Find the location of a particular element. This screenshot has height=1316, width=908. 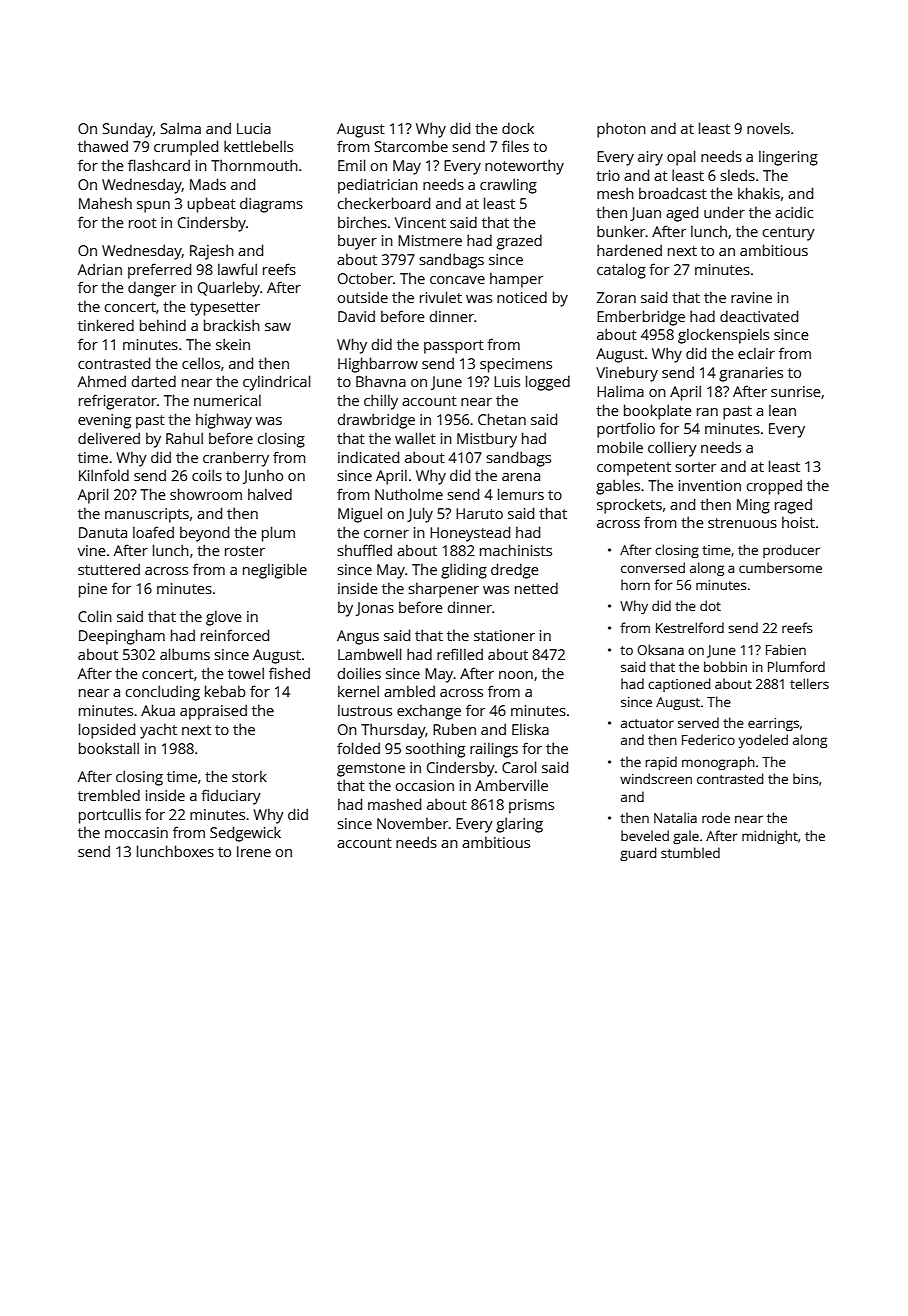

Irene is located at coordinates (254, 851).
